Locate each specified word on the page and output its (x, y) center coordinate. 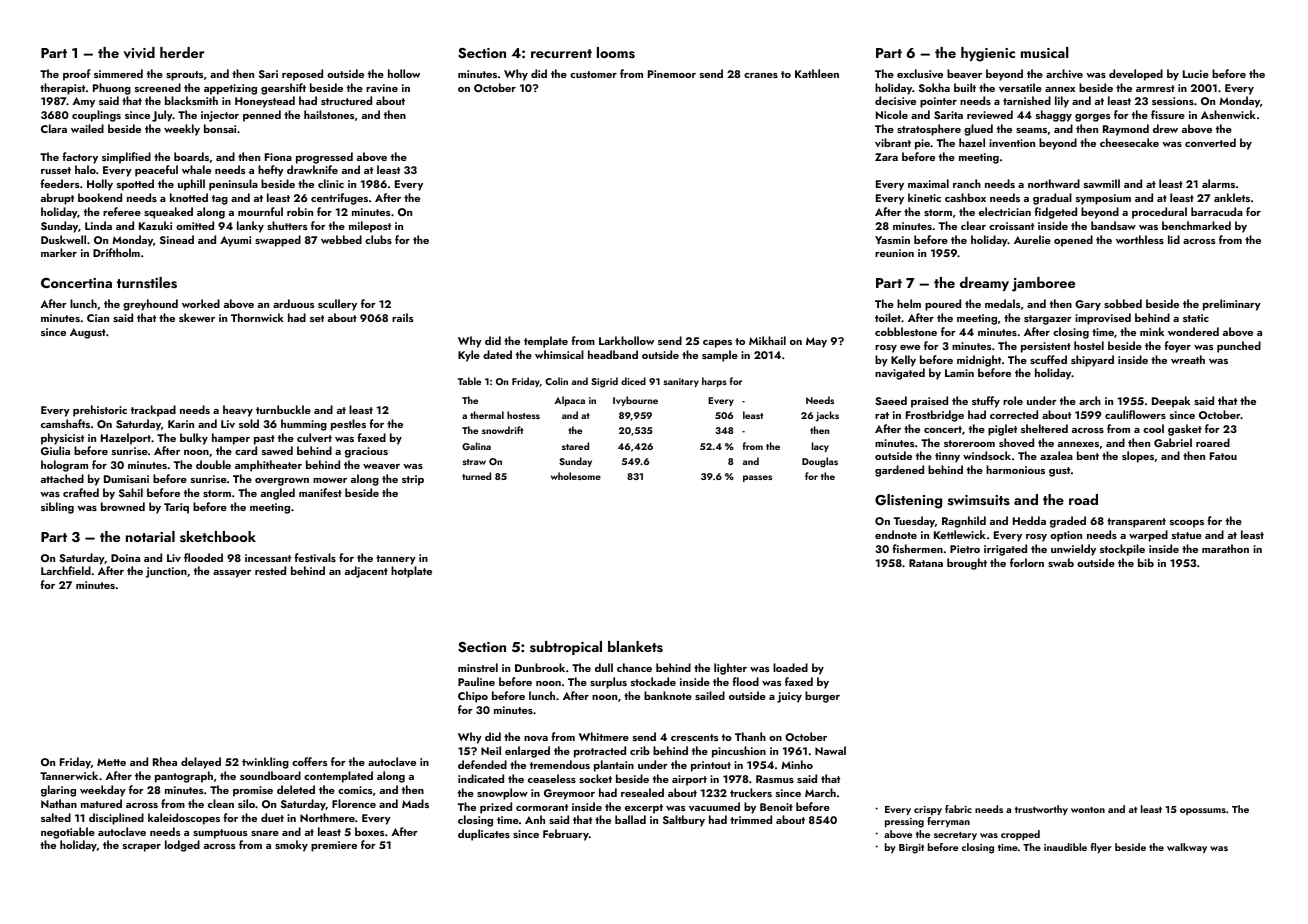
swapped (278, 241)
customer (593, 74)
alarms (1218, 183)
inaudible (1065, 847)
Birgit (911, 849)
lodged (182, 846)
